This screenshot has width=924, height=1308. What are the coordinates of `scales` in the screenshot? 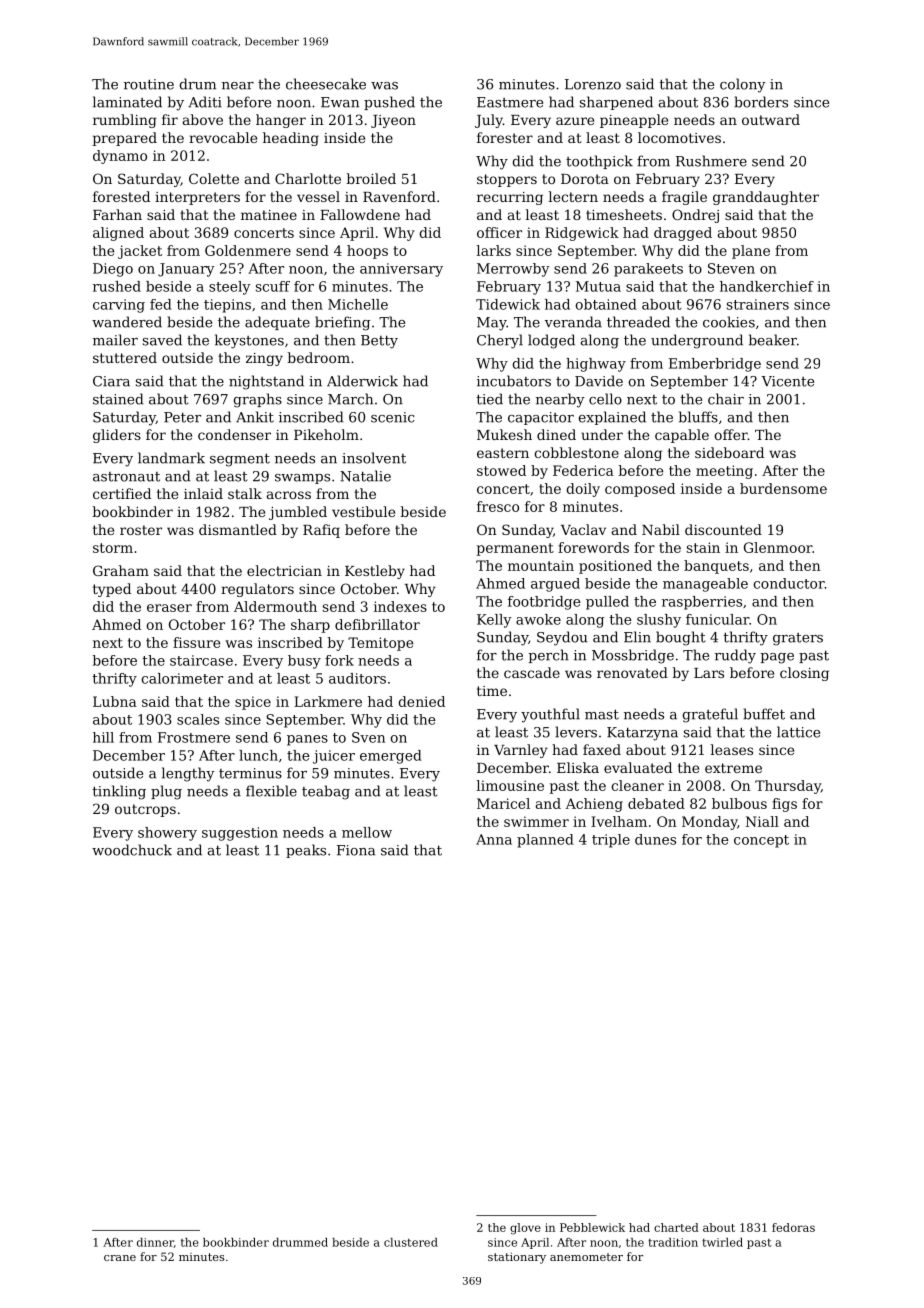 It's located at (198, 719).
